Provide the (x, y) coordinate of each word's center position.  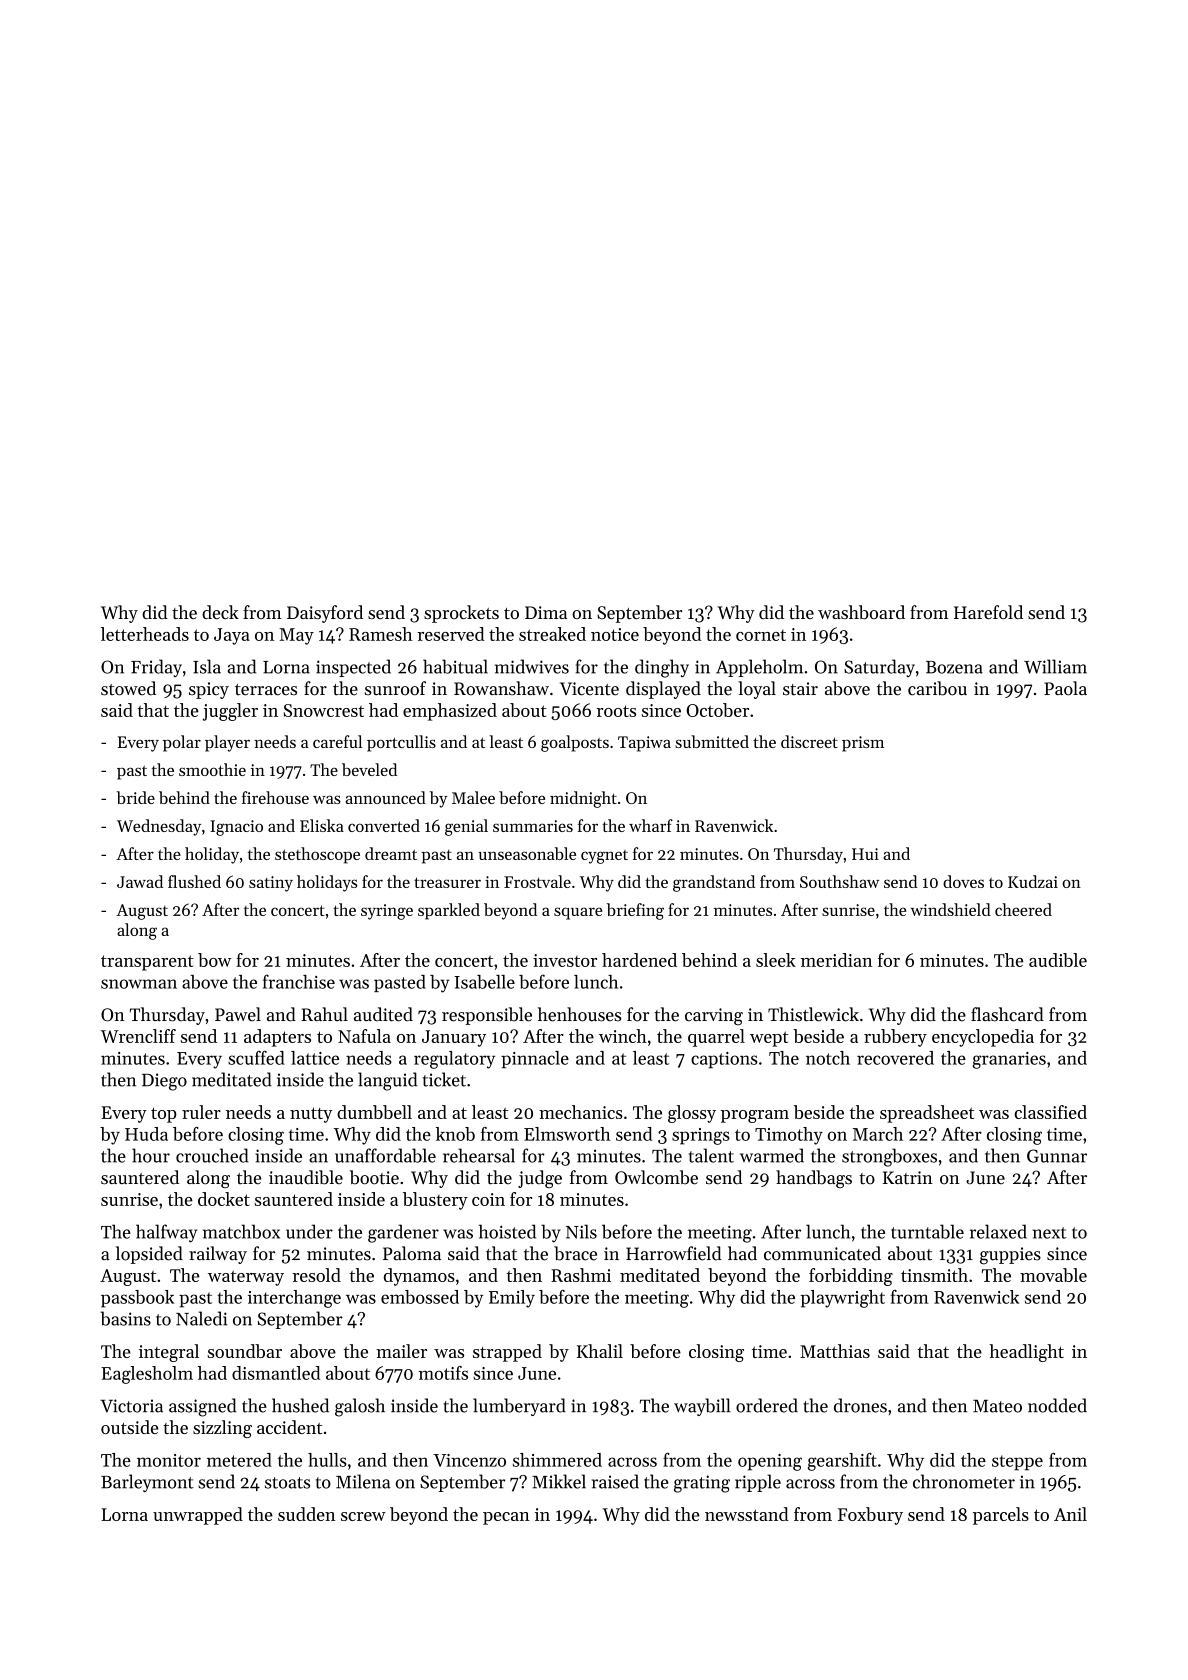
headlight (1026, 1353)
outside (130, 1427)
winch (623, 1036)
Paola (1065, 688)
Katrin (908, 1178)
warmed (772, 1155)
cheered (1023, 909)
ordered (767, 1405)
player (227, 743)
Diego (164, 1082)
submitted (712, 741)
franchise (299, 981)
